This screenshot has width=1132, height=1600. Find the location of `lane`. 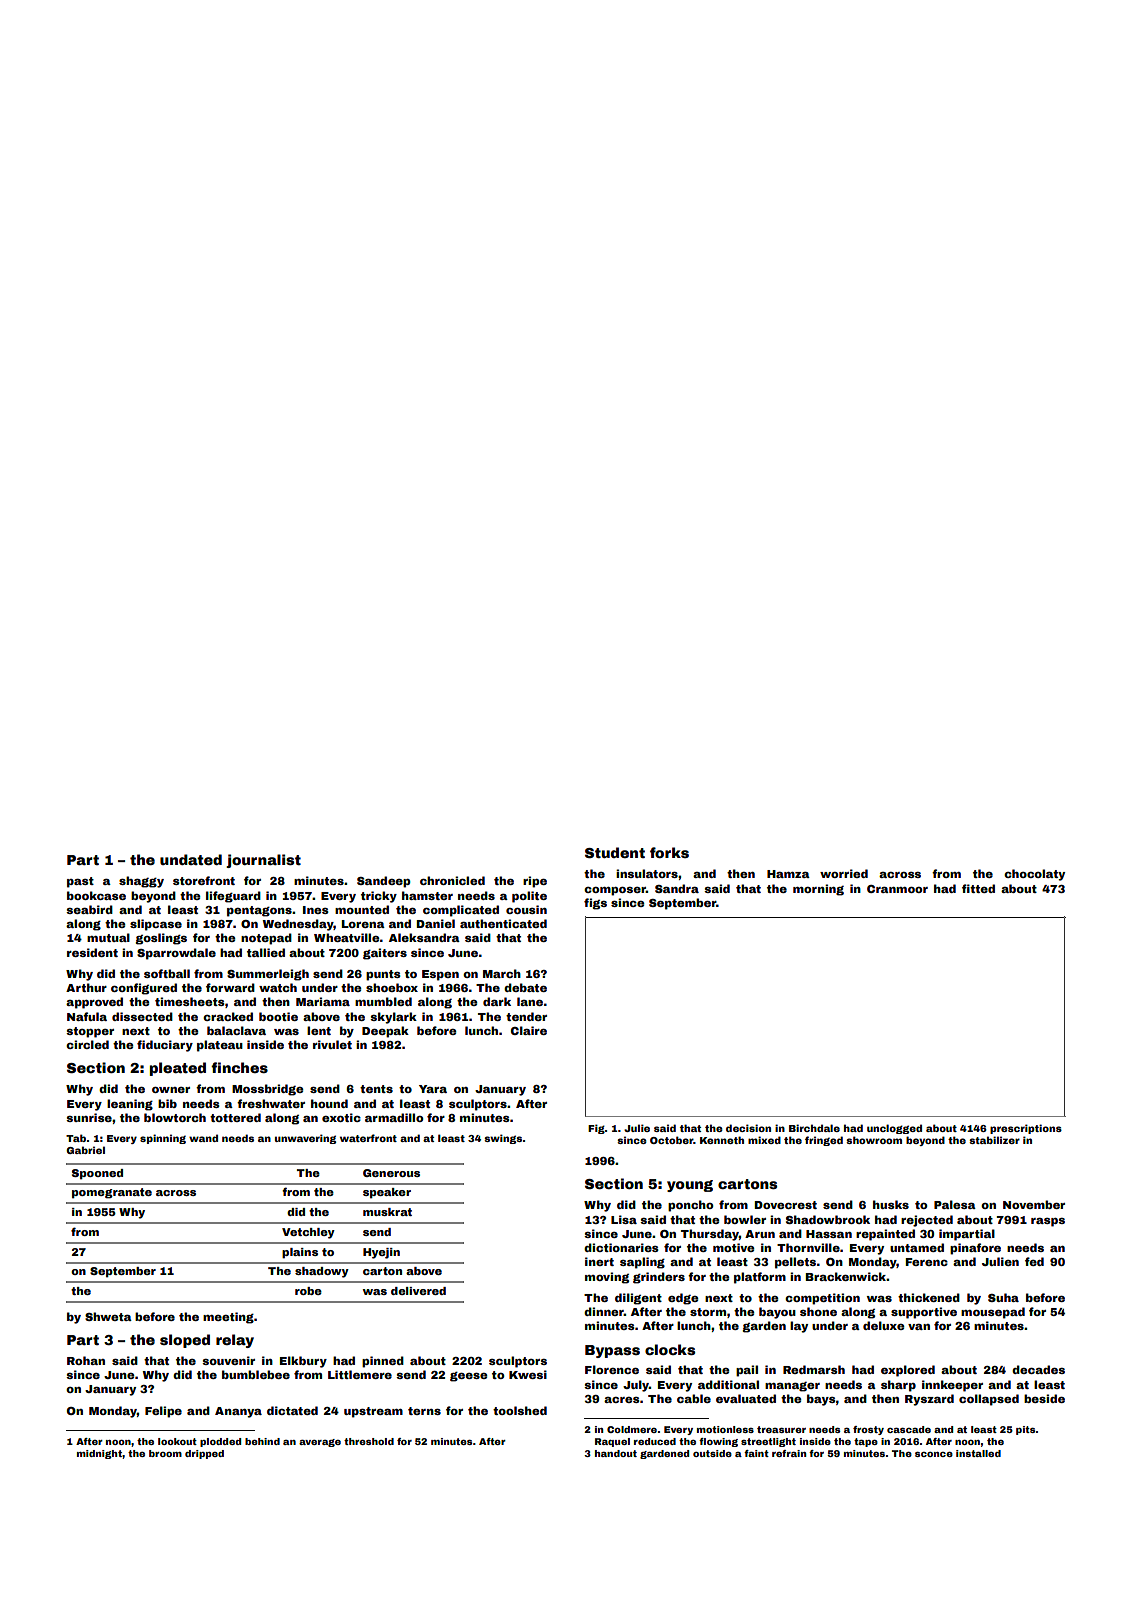

lane is located at coordinates (530, 1001).
